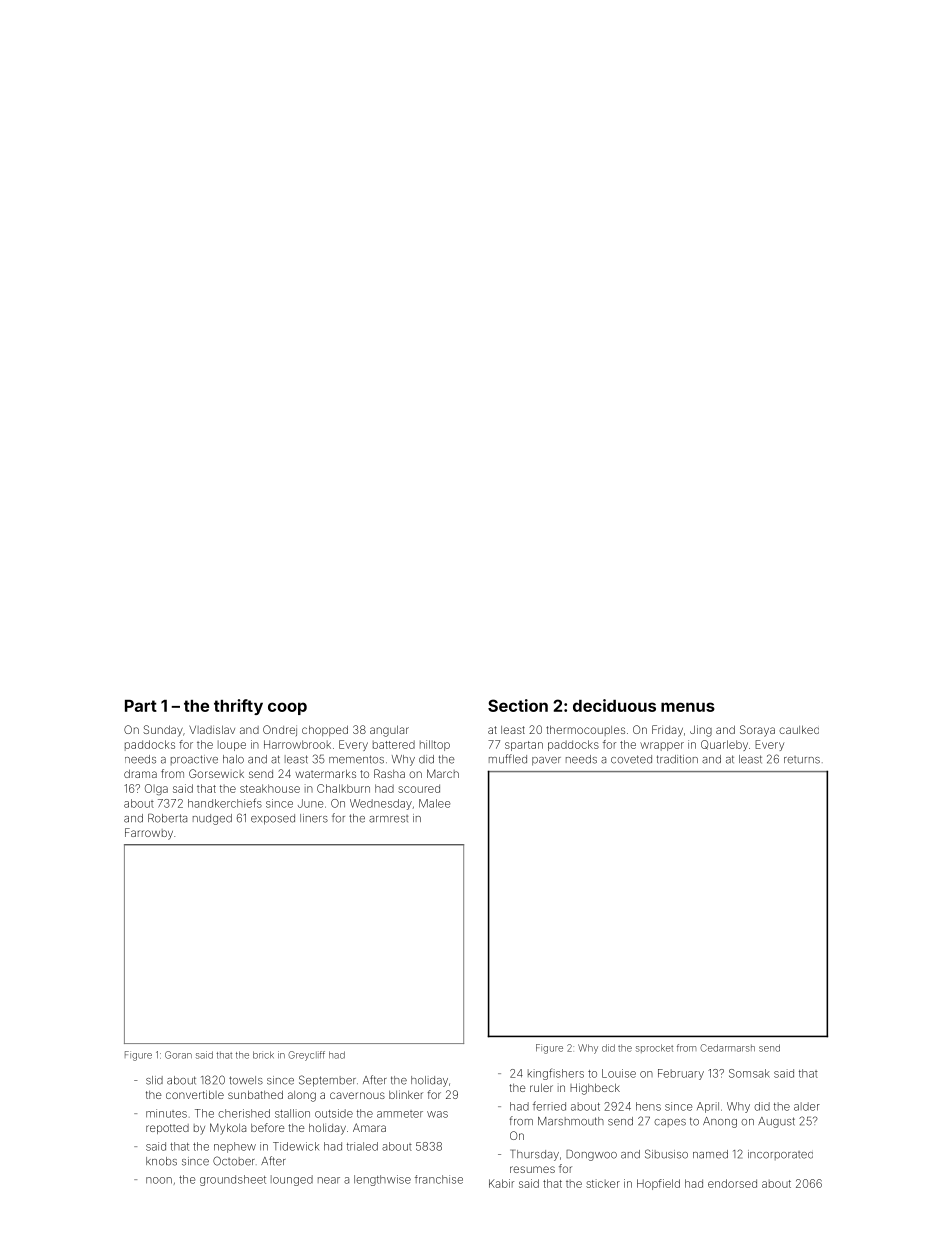 The image size is (952, 1233). I want to click on Greycliff, so click(306, 1056).
